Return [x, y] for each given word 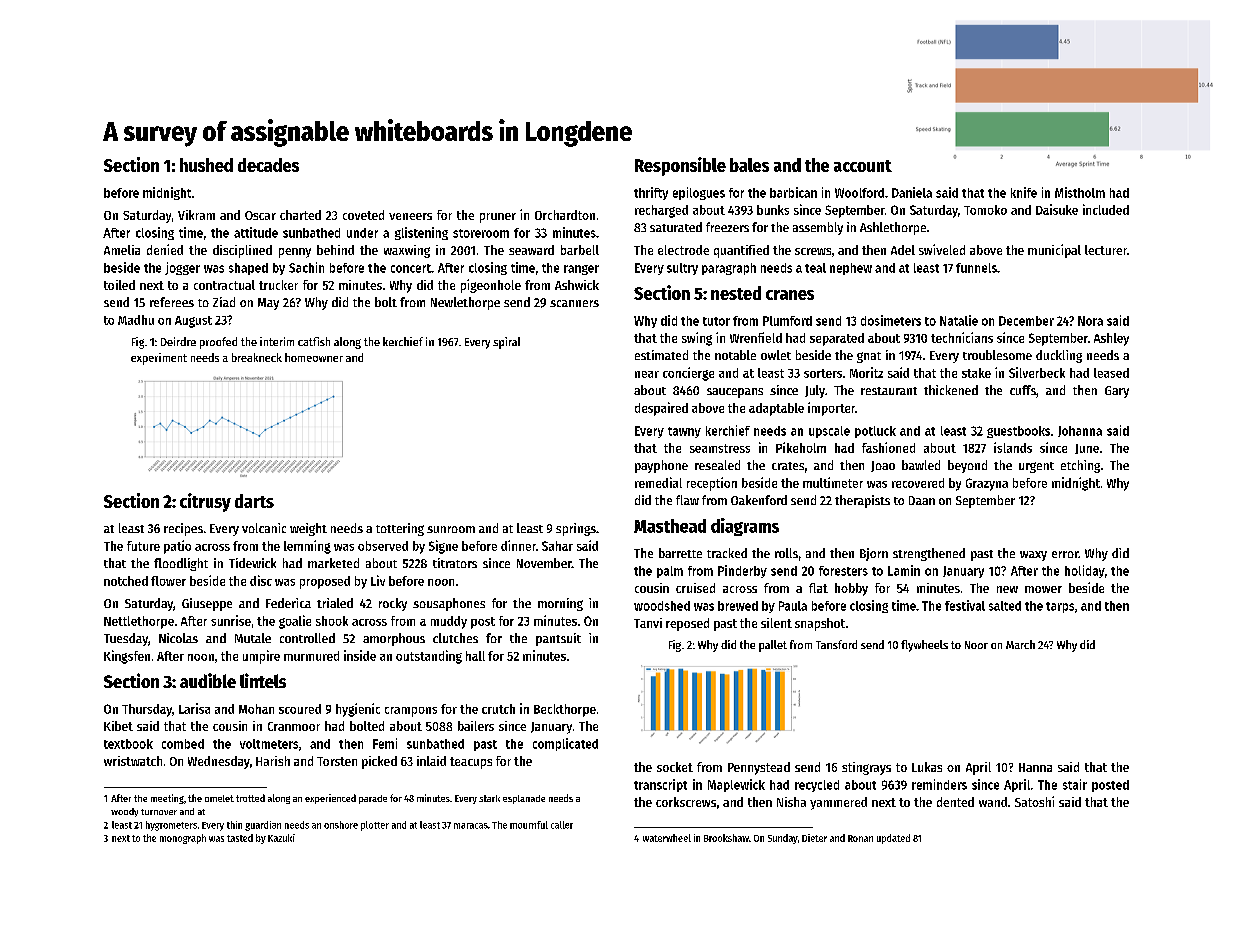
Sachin [306, 267]
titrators [455, 563]
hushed [206, 165]
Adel [903, 250]
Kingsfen [127, 657]
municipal [1054, 251]
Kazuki [281, 838]
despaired [661, 409]
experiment [159, 359]
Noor [976, 645]
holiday [1085, 571]
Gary [1117, 392]
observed [383, 546]
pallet [773, 646]
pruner [498, 218]
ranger [581, 270]
